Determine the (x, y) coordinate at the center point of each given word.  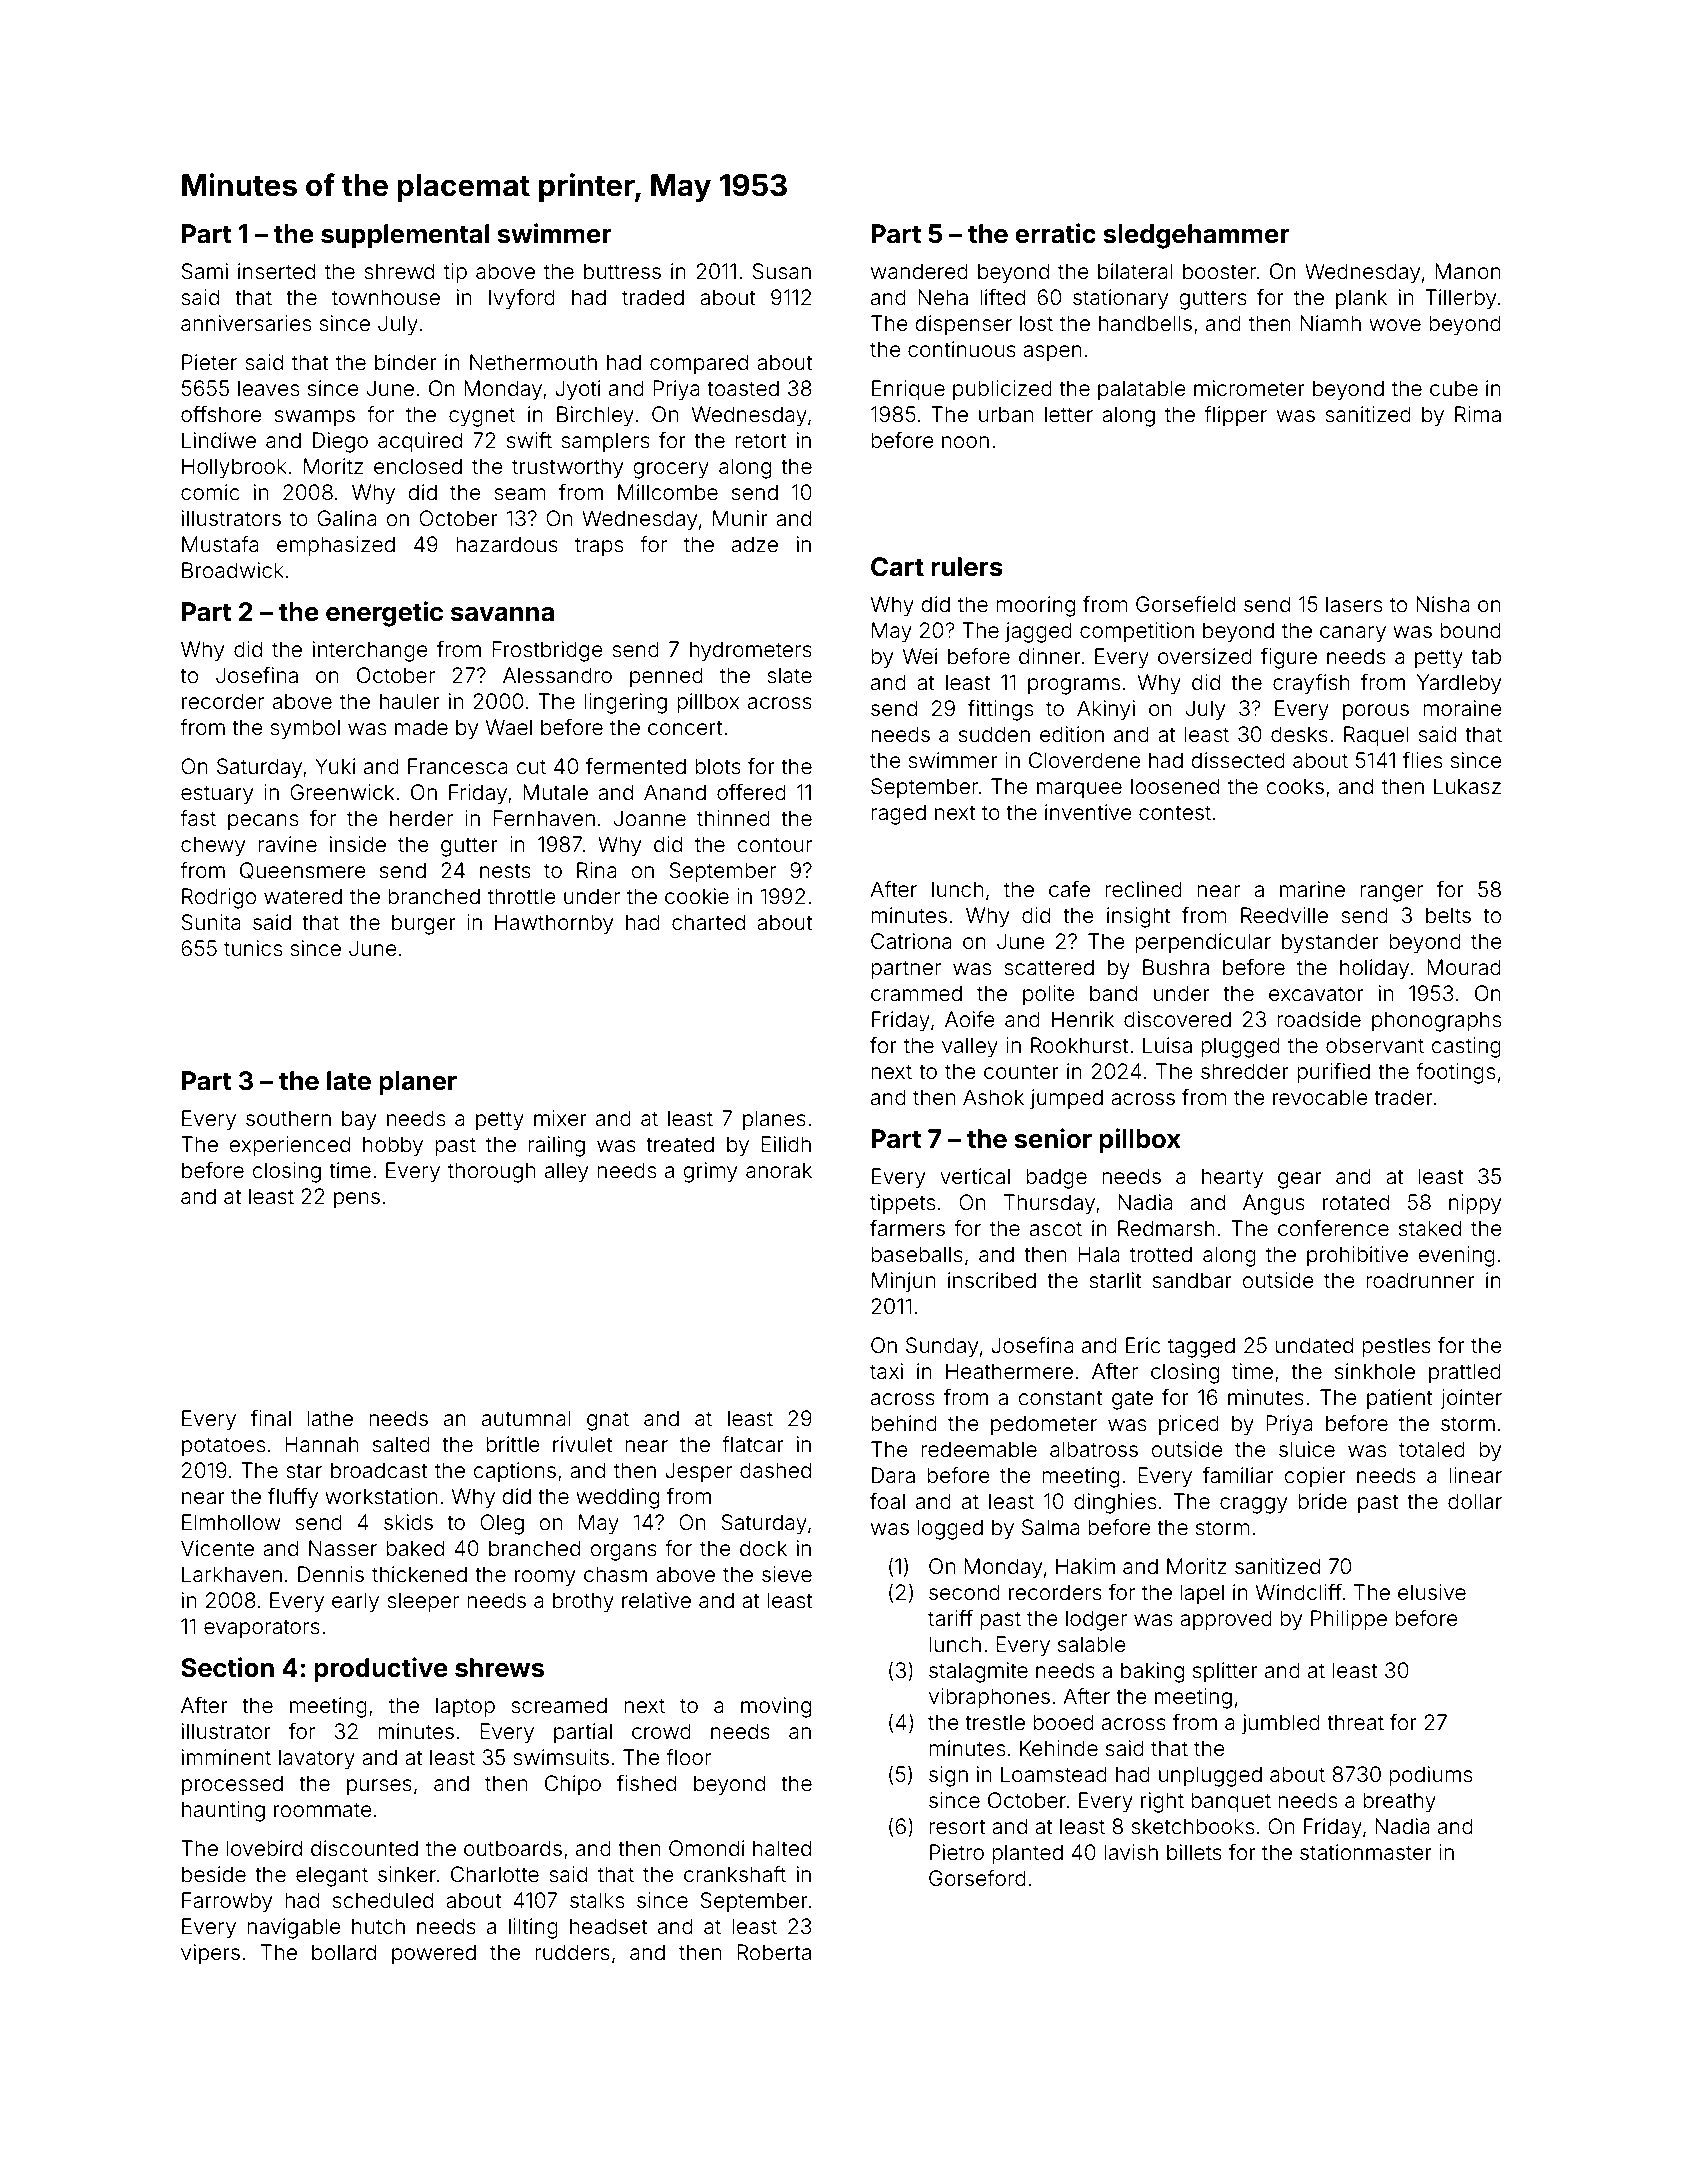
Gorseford (977, 1878)
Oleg (502, 1524)
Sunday (942, 1347)
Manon (1468, 271)
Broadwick (233, 570)
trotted (1161, 1254)
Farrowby (227, 1902)
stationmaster (1366, 1852)
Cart (897, 567)
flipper (1235, 416)
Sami (204, 271)
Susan (781, 271)
